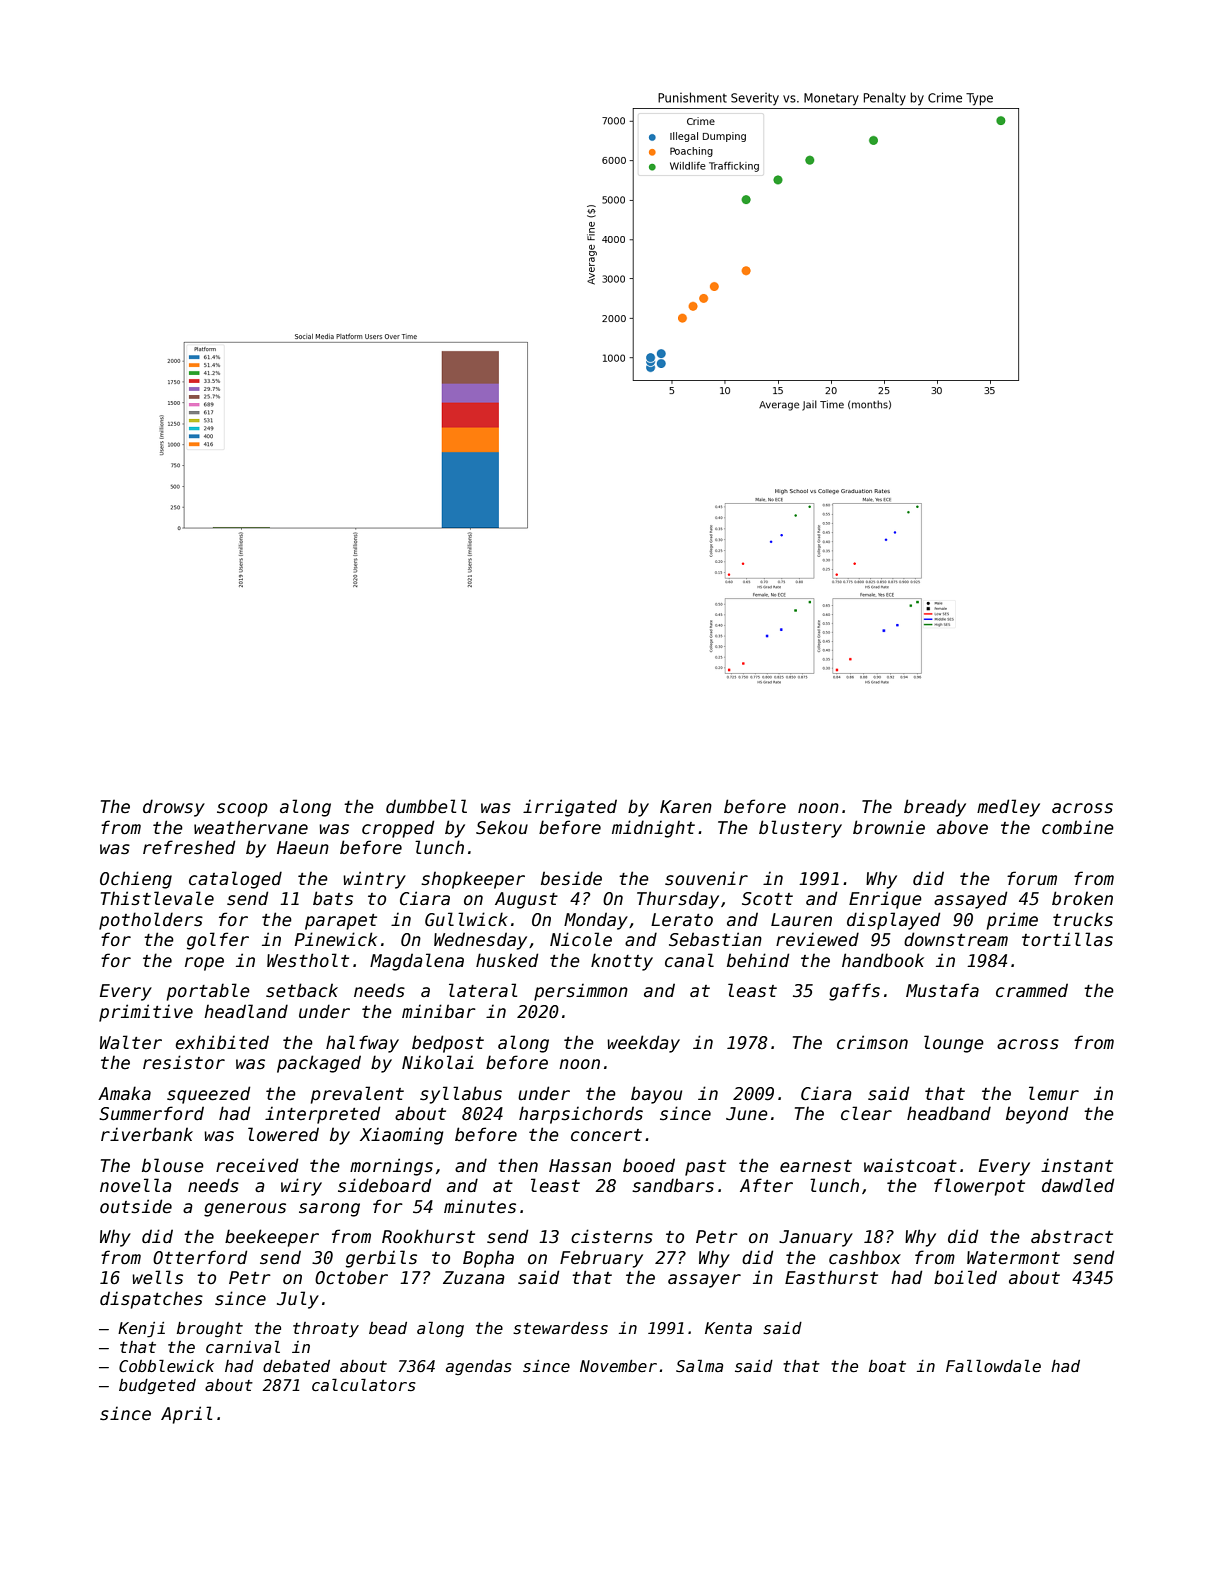  What do you see at coordinates (1032, 990) in the screenshot?
I see `crammed` at bounding box center [1032, 990].
